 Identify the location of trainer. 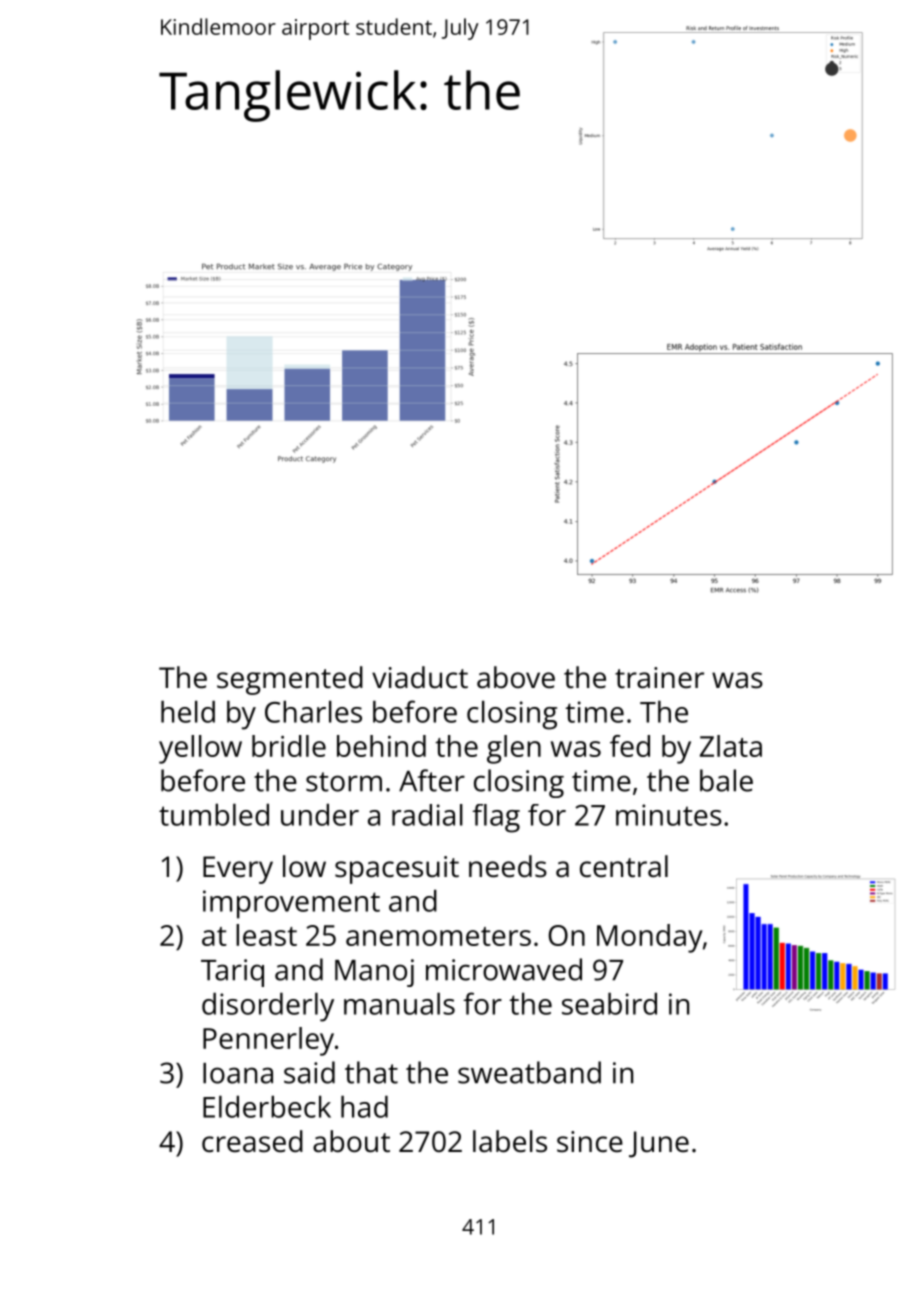
(659, 678).
